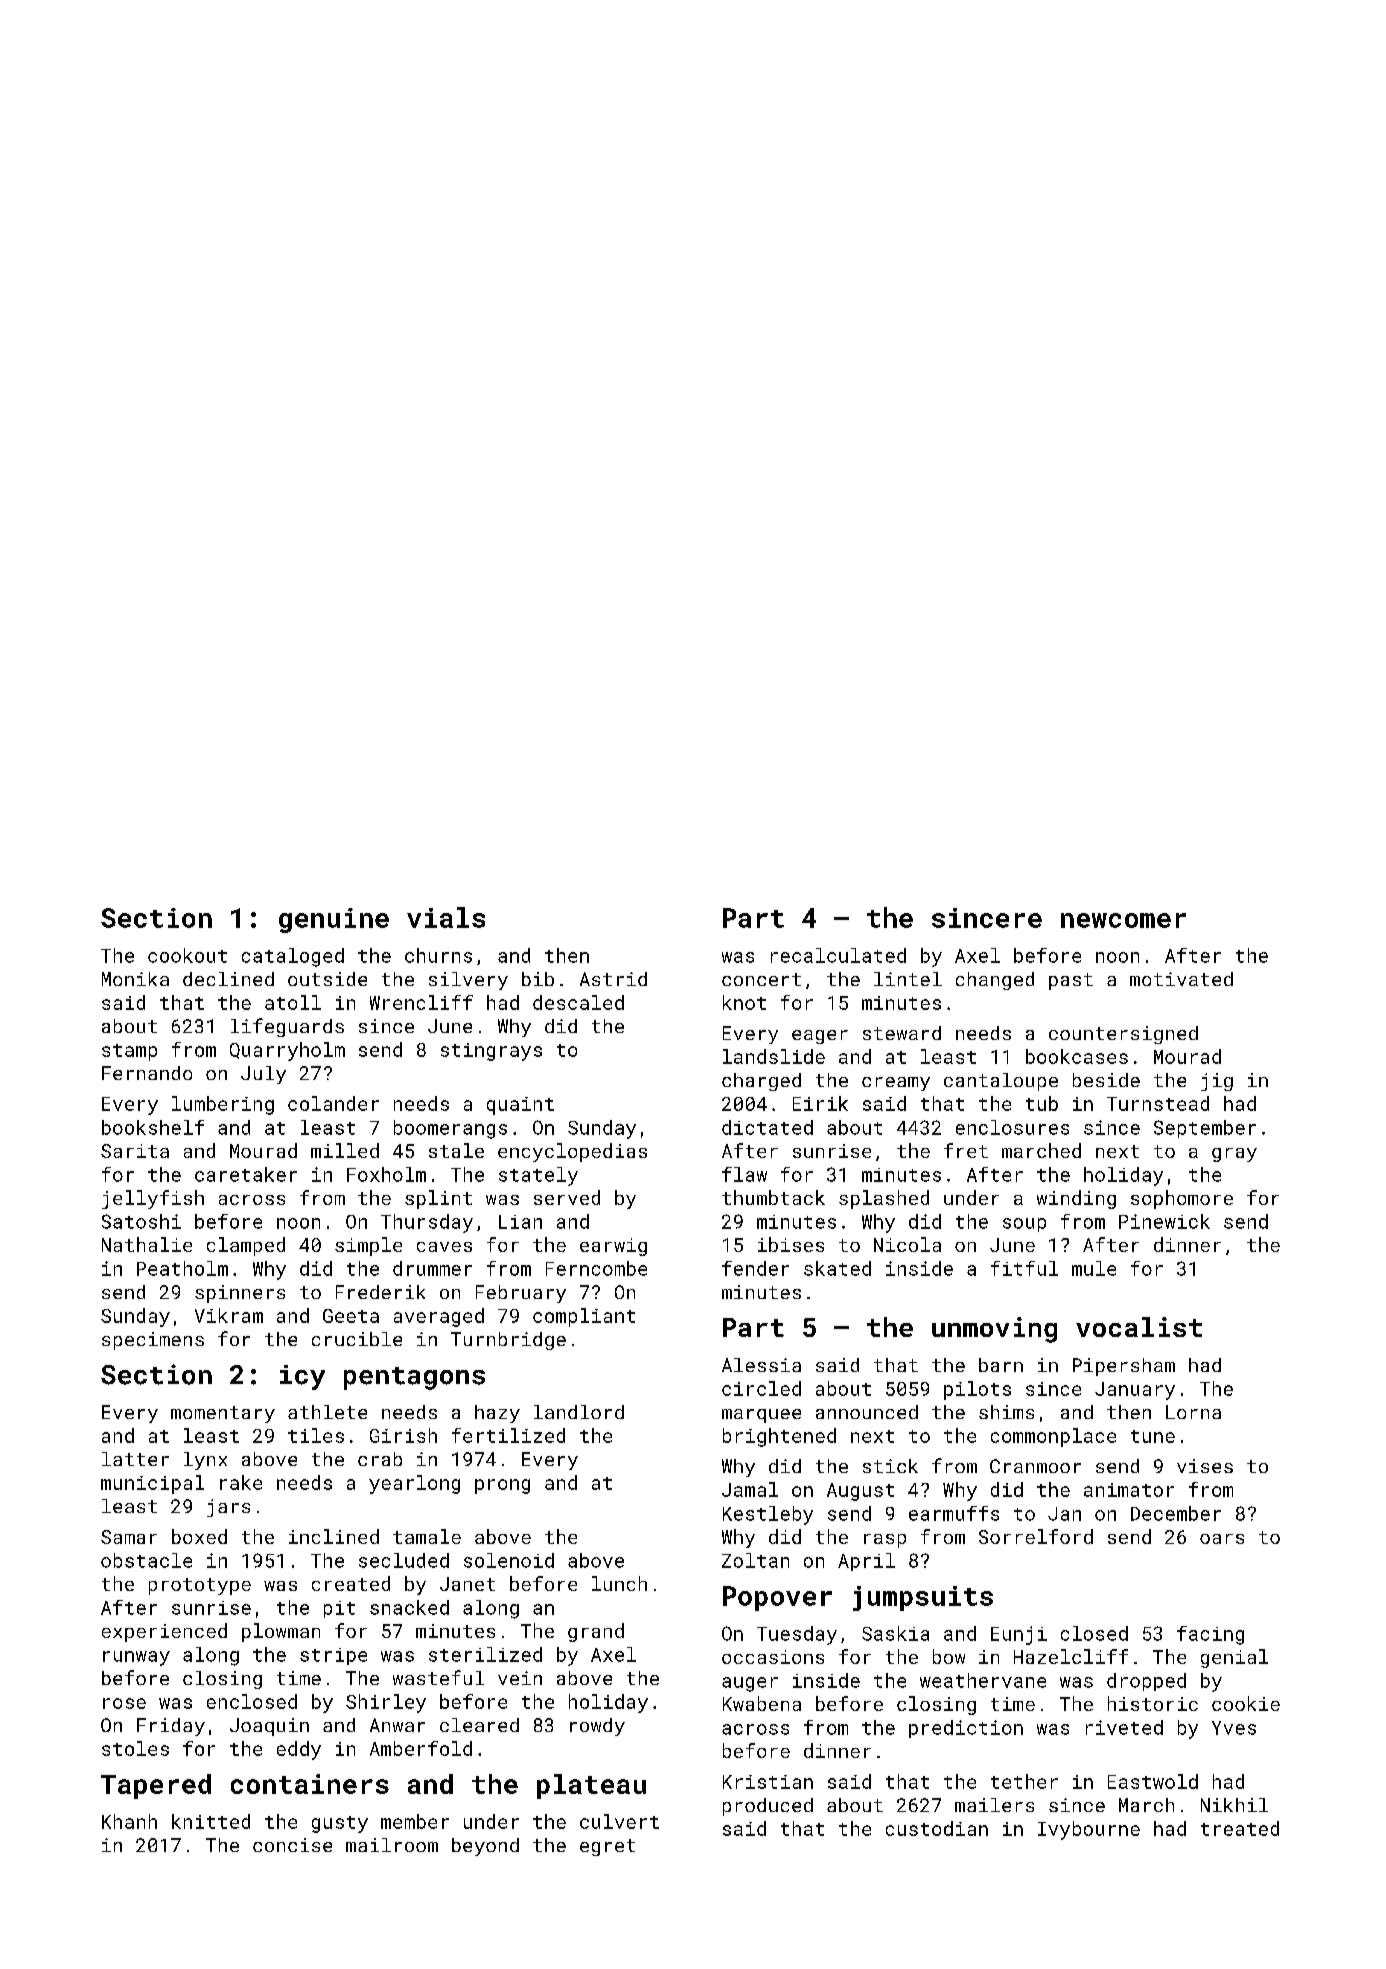 The image size is (1386, 1969). I want to click on mailroom, so click(392, 1845).
